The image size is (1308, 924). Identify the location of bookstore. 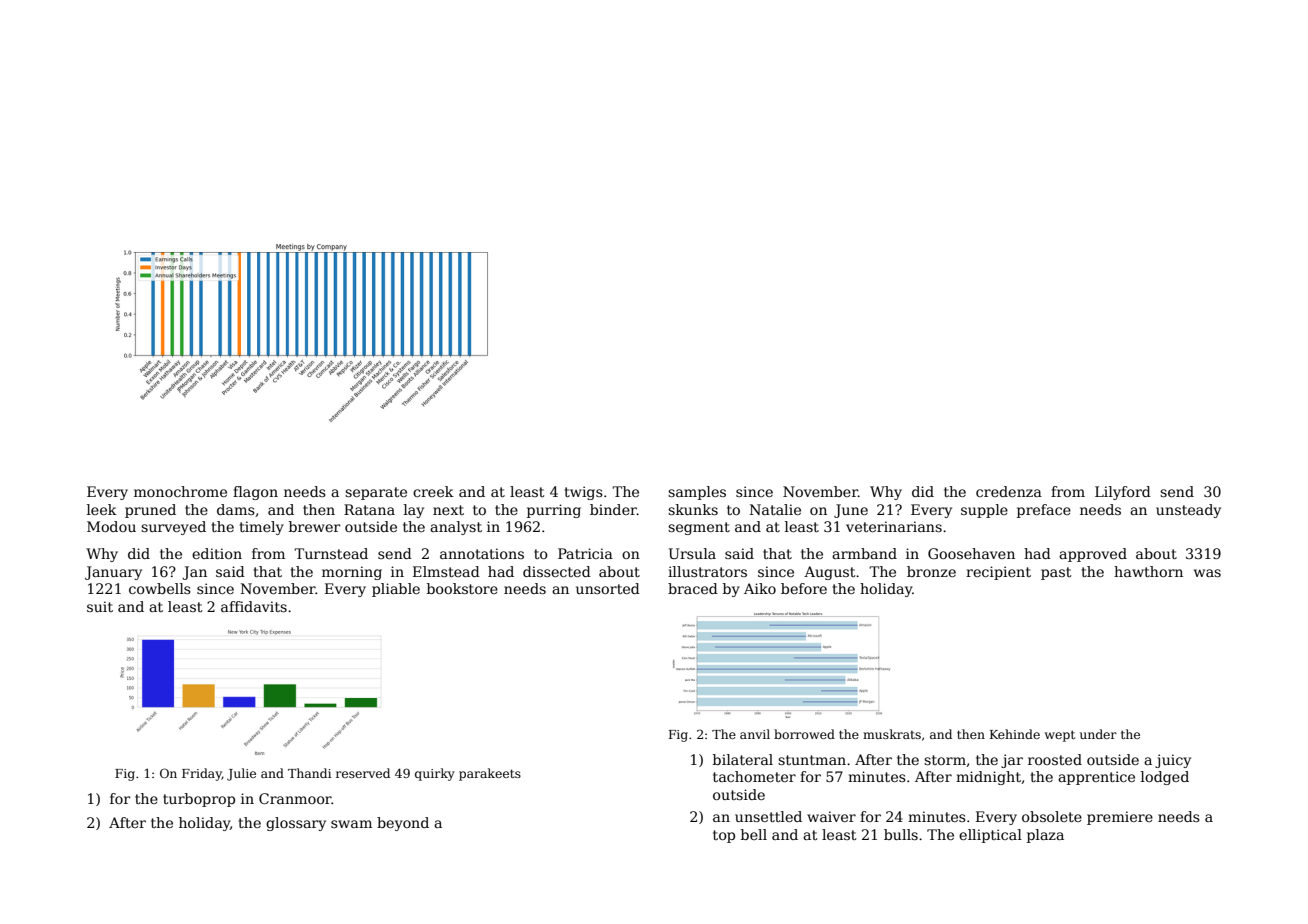
(462, 588).
